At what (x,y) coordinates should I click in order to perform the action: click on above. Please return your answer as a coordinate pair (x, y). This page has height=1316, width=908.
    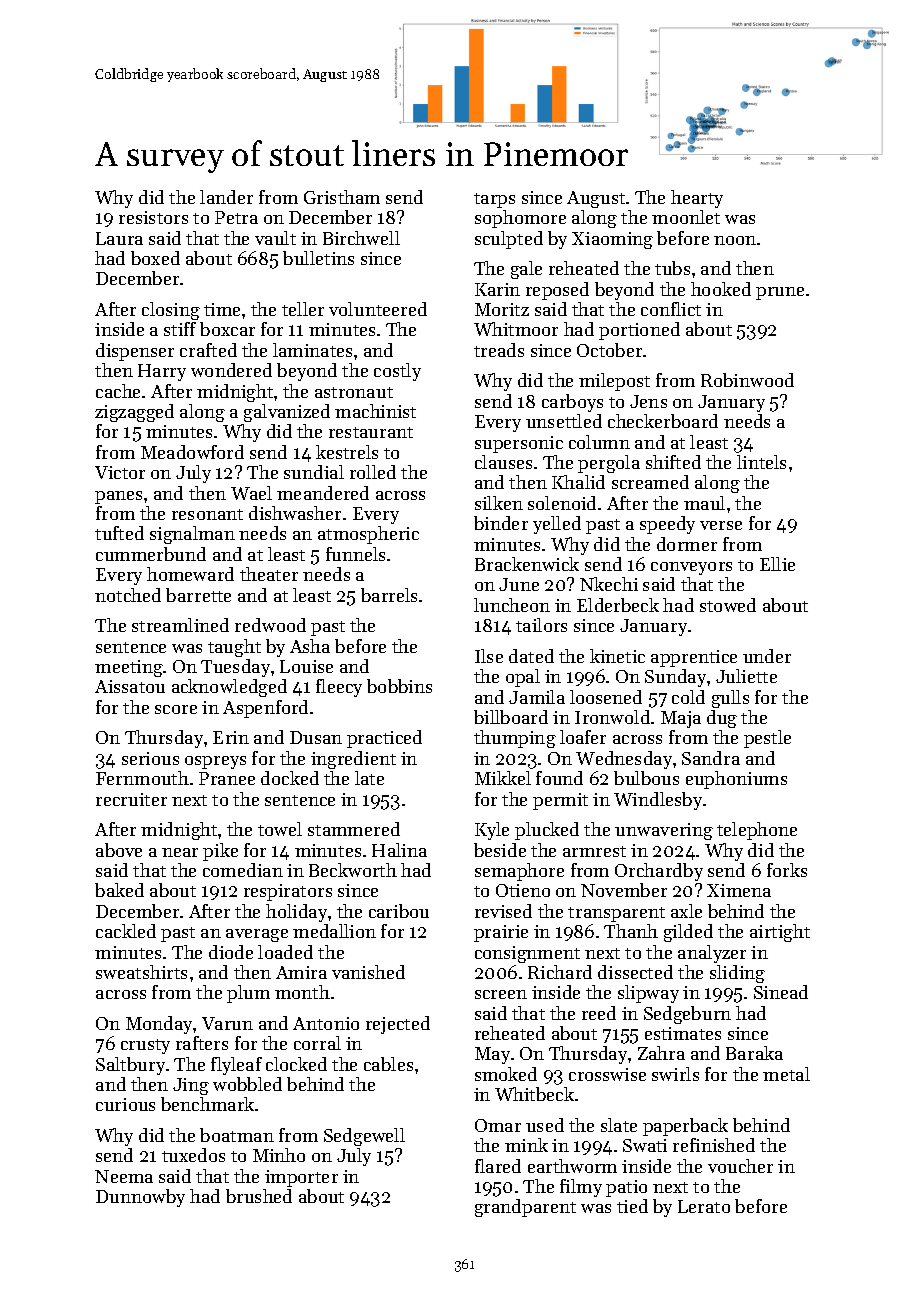
    Looking at the image, I should click on (119, 850).
